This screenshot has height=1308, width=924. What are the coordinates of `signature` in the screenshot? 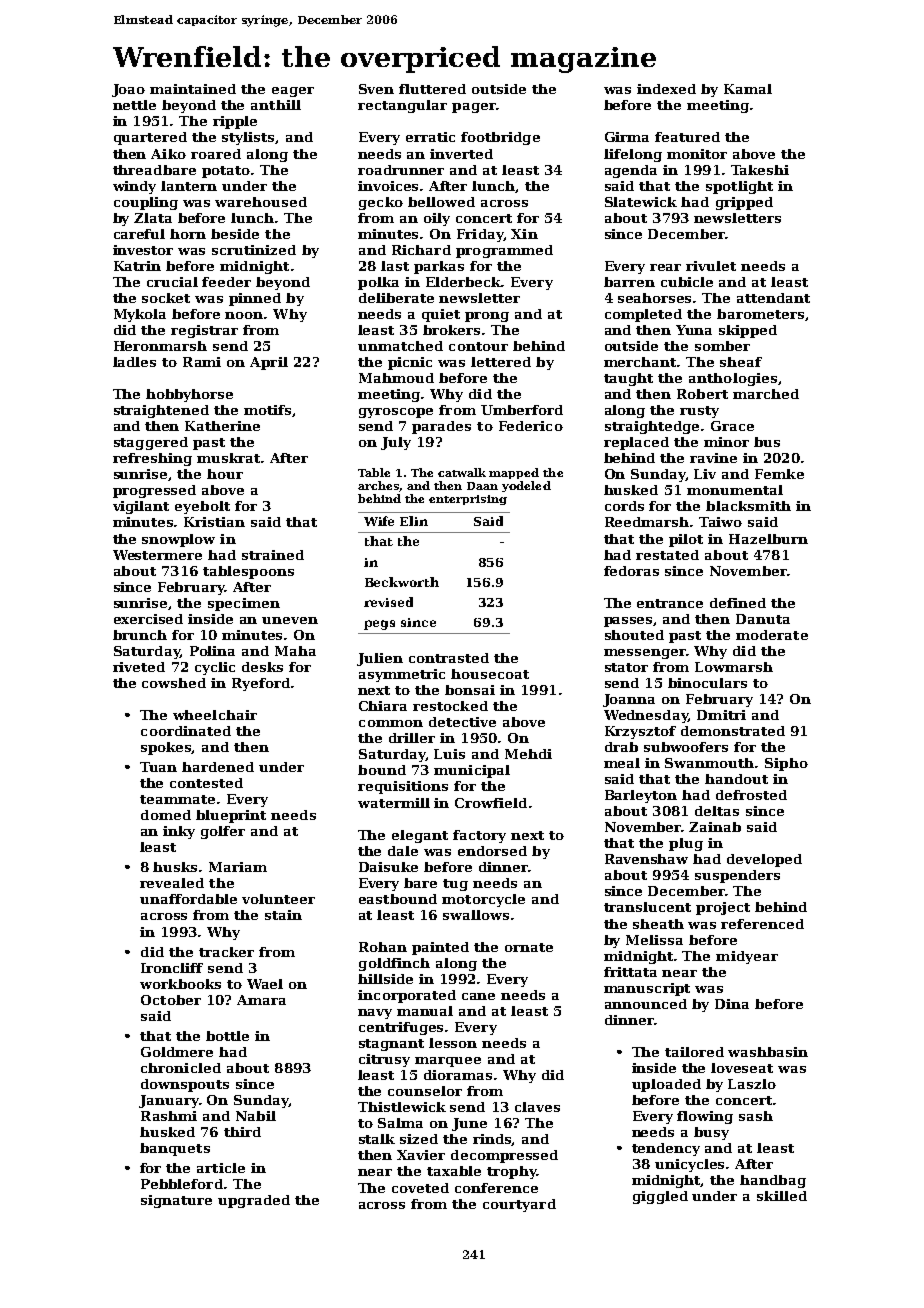 It's located at (176, 1201).
